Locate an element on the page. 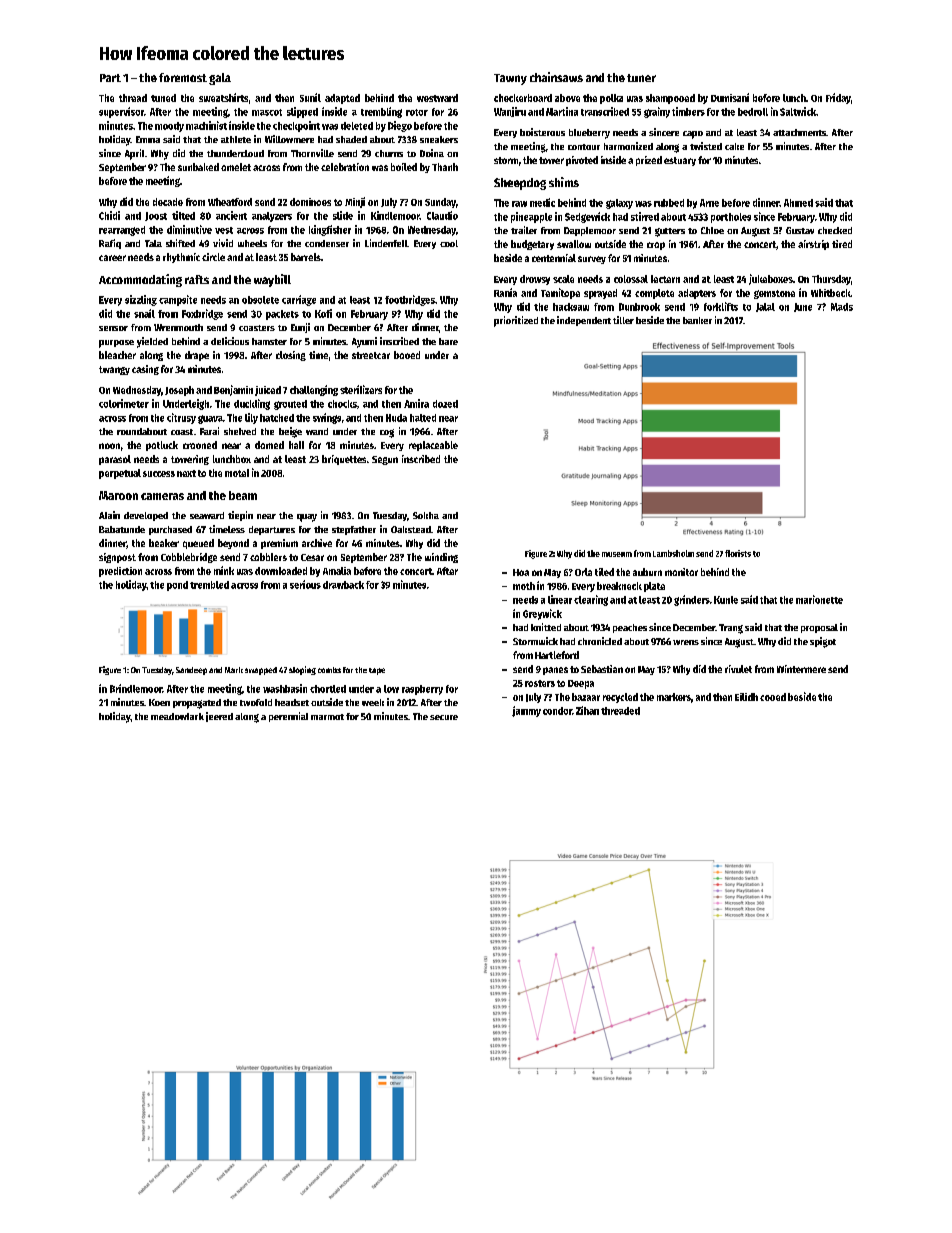  cooed is located at coordinates (773, 697).
